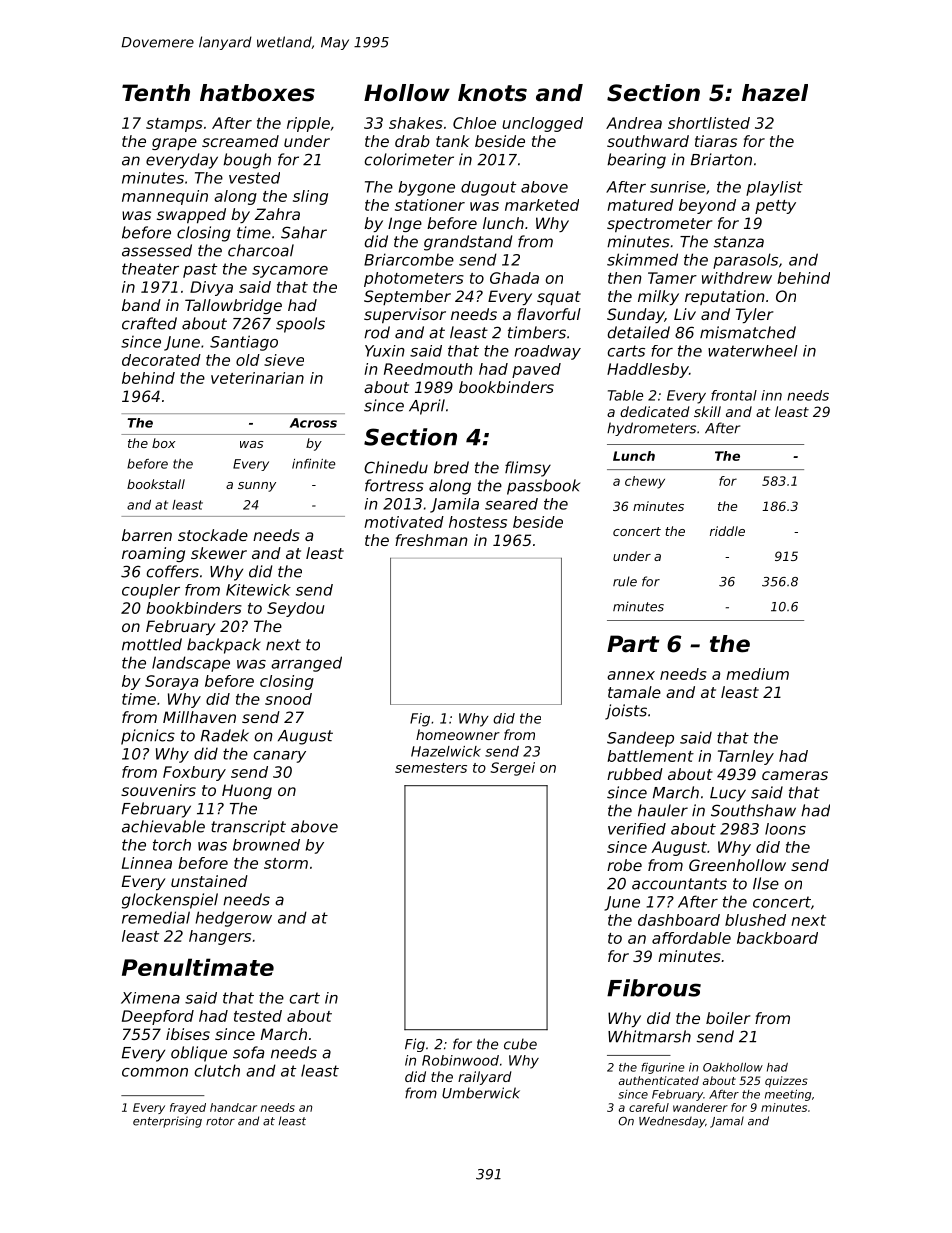 The width and height of the screenshot is (952, 1233). What do you see at coordinates (155, 1072) in the screenshot?
I see `common` at bounding box center [155, 1072].
